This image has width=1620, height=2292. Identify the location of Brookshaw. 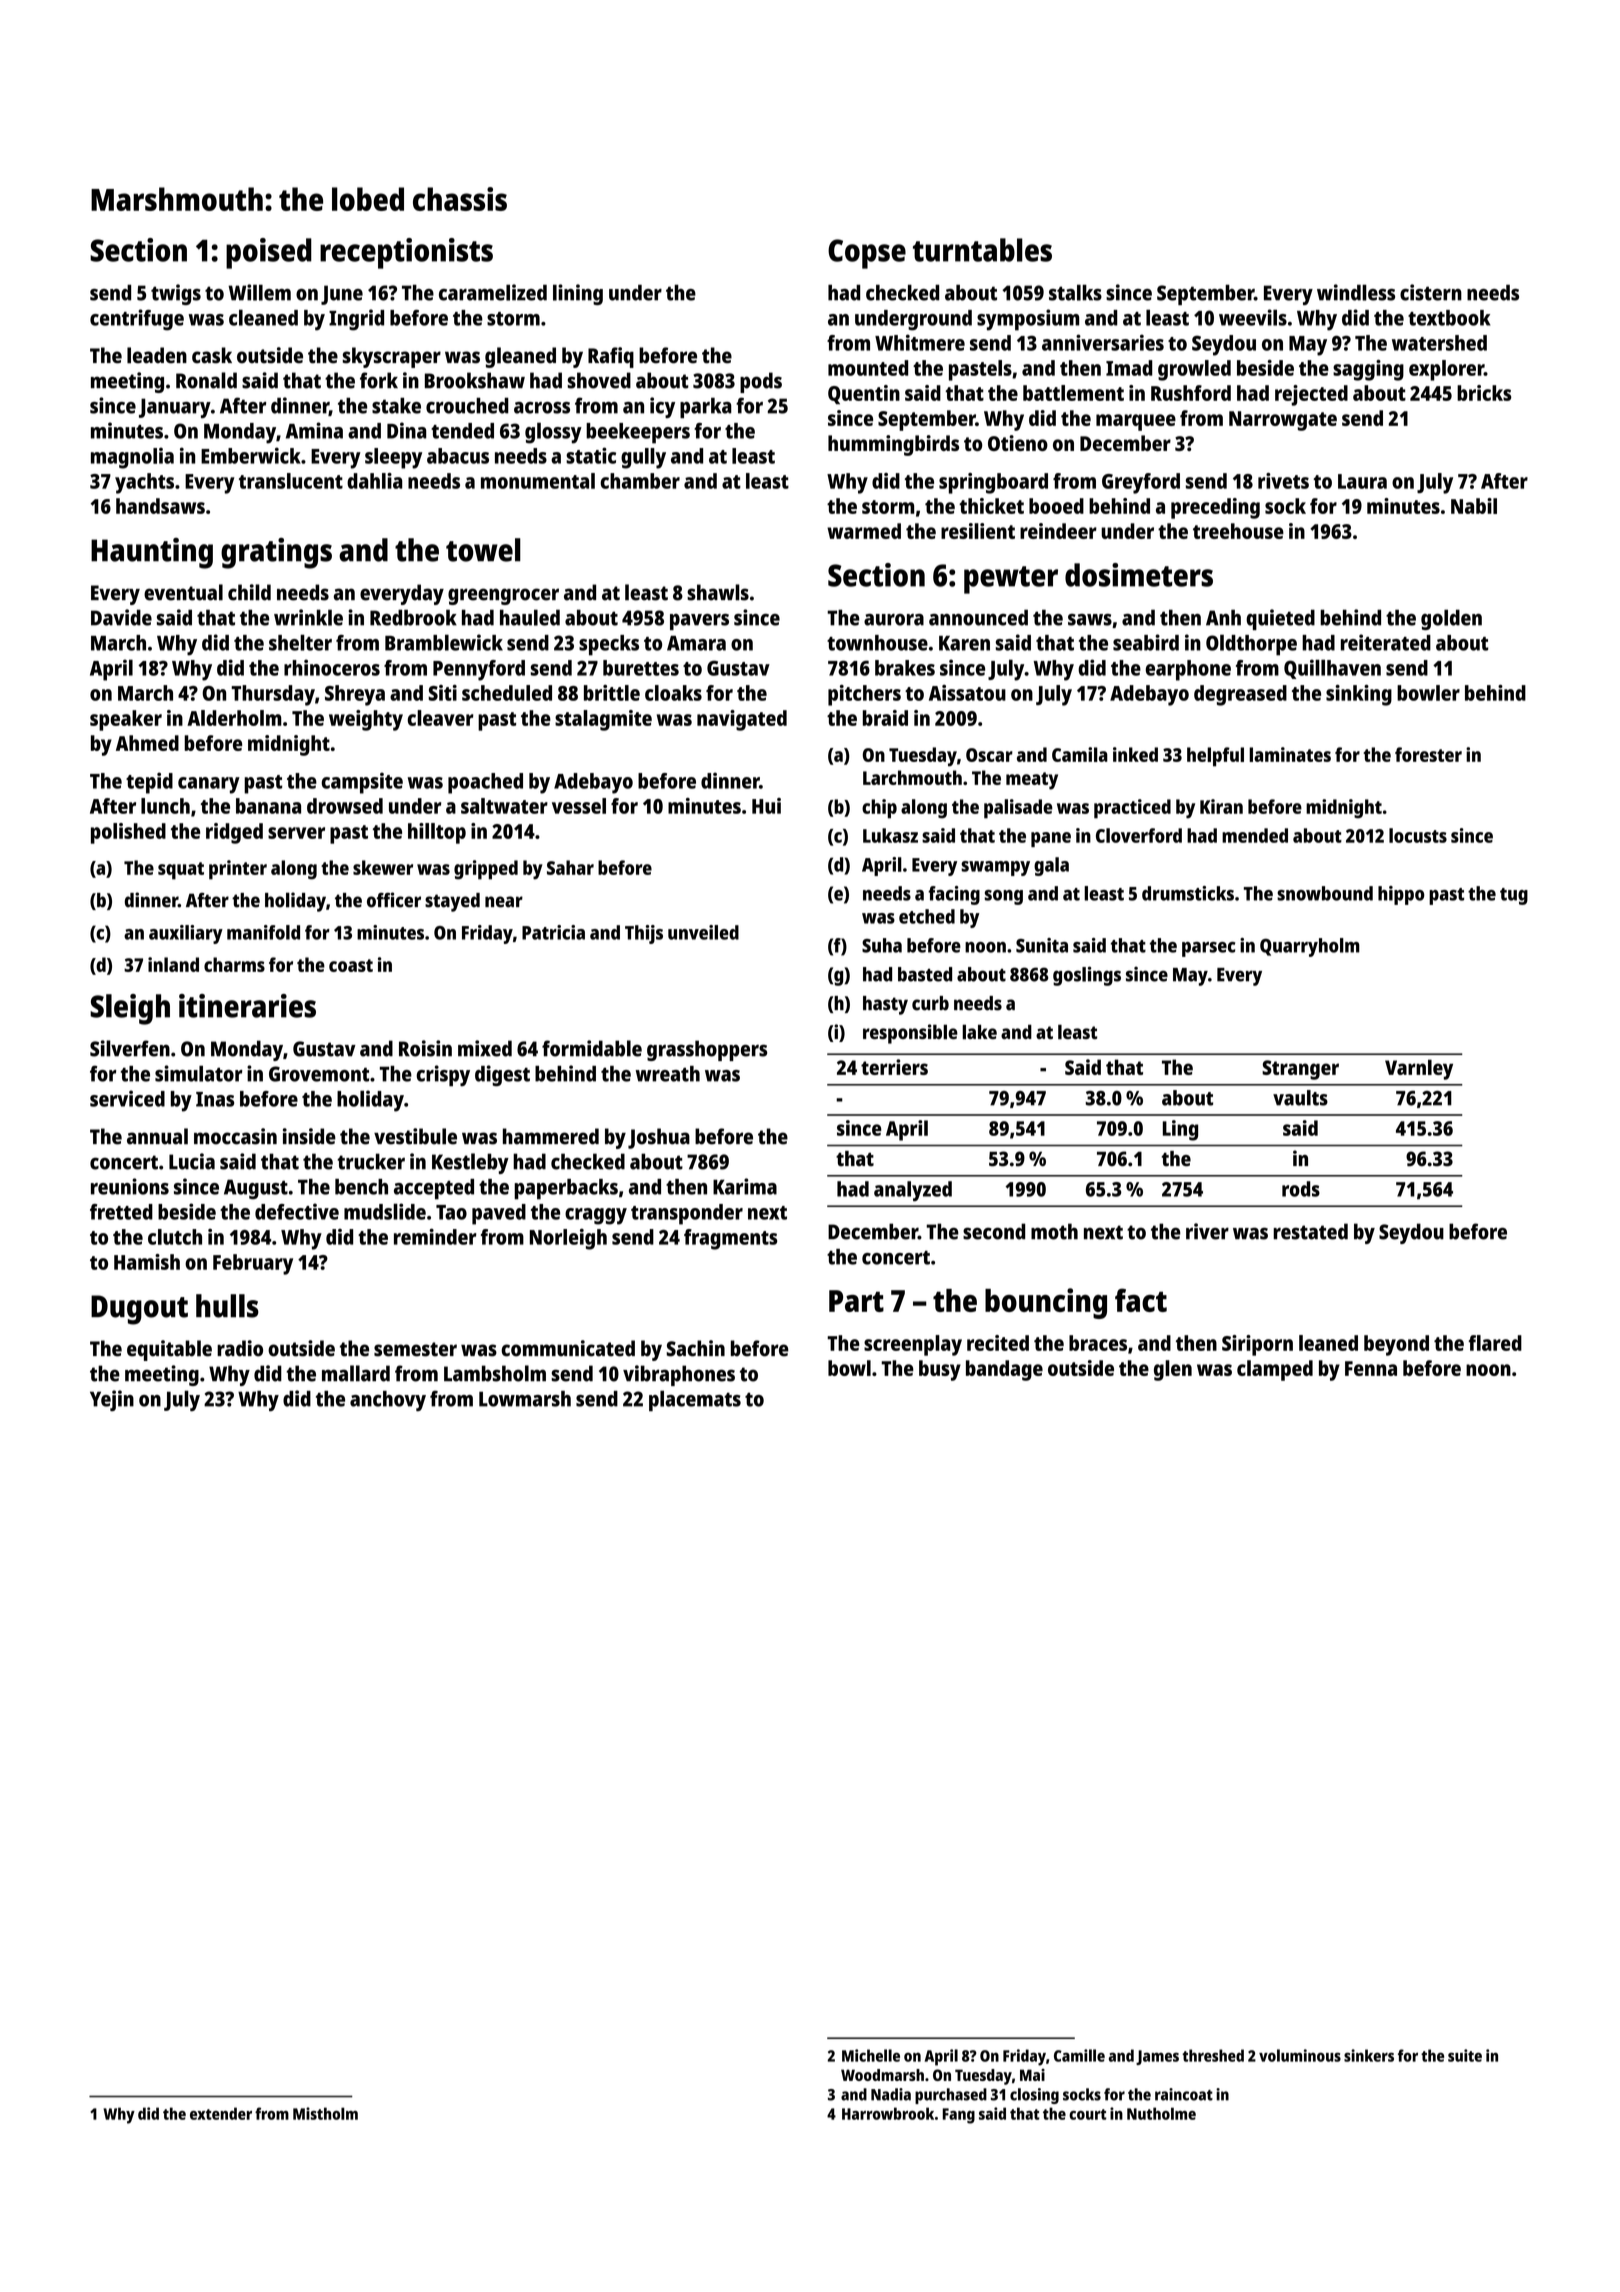
(475, 380).
